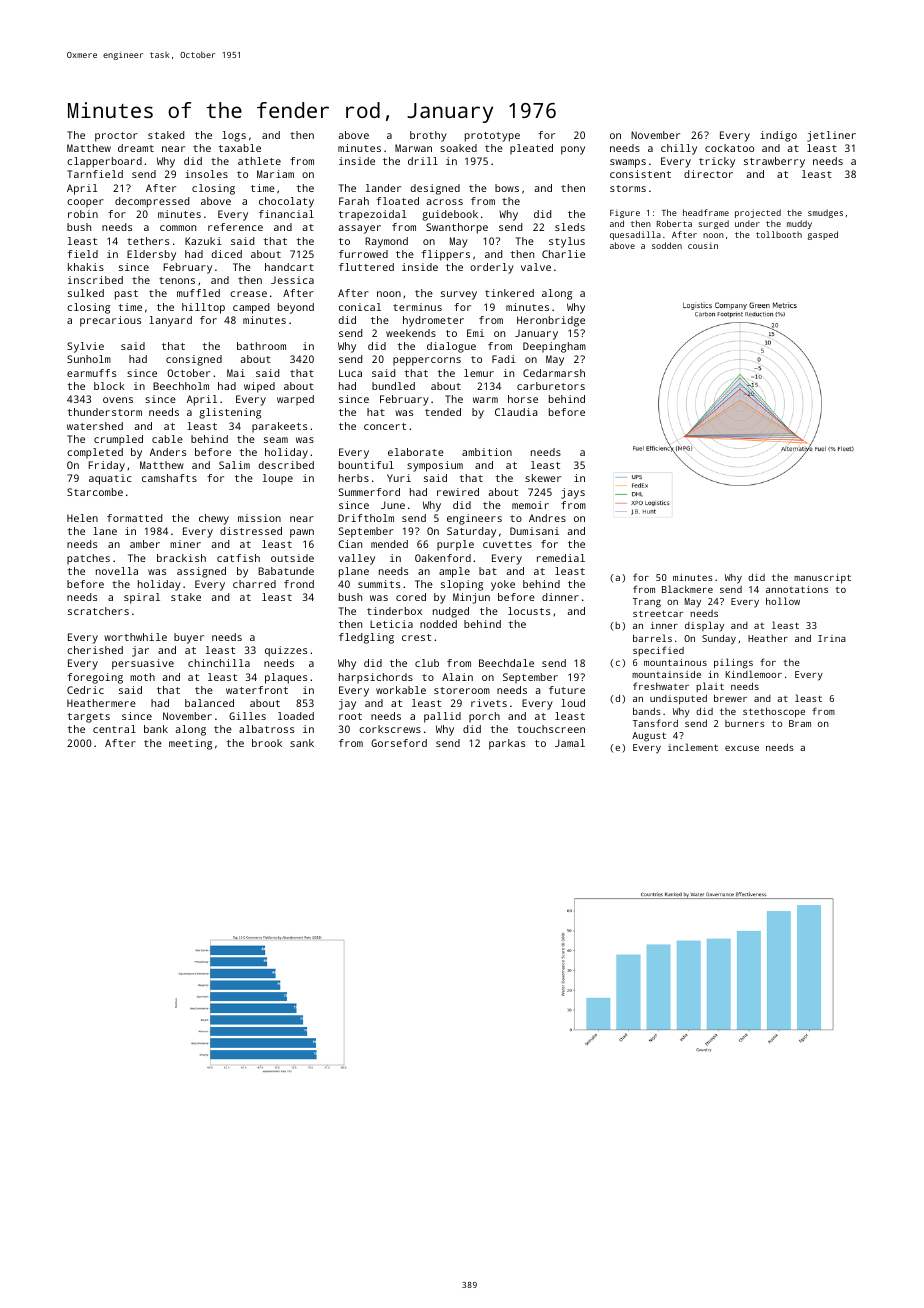 The width and height of the document is (924, 1308). I want to click on bows, so click(507, 188).
